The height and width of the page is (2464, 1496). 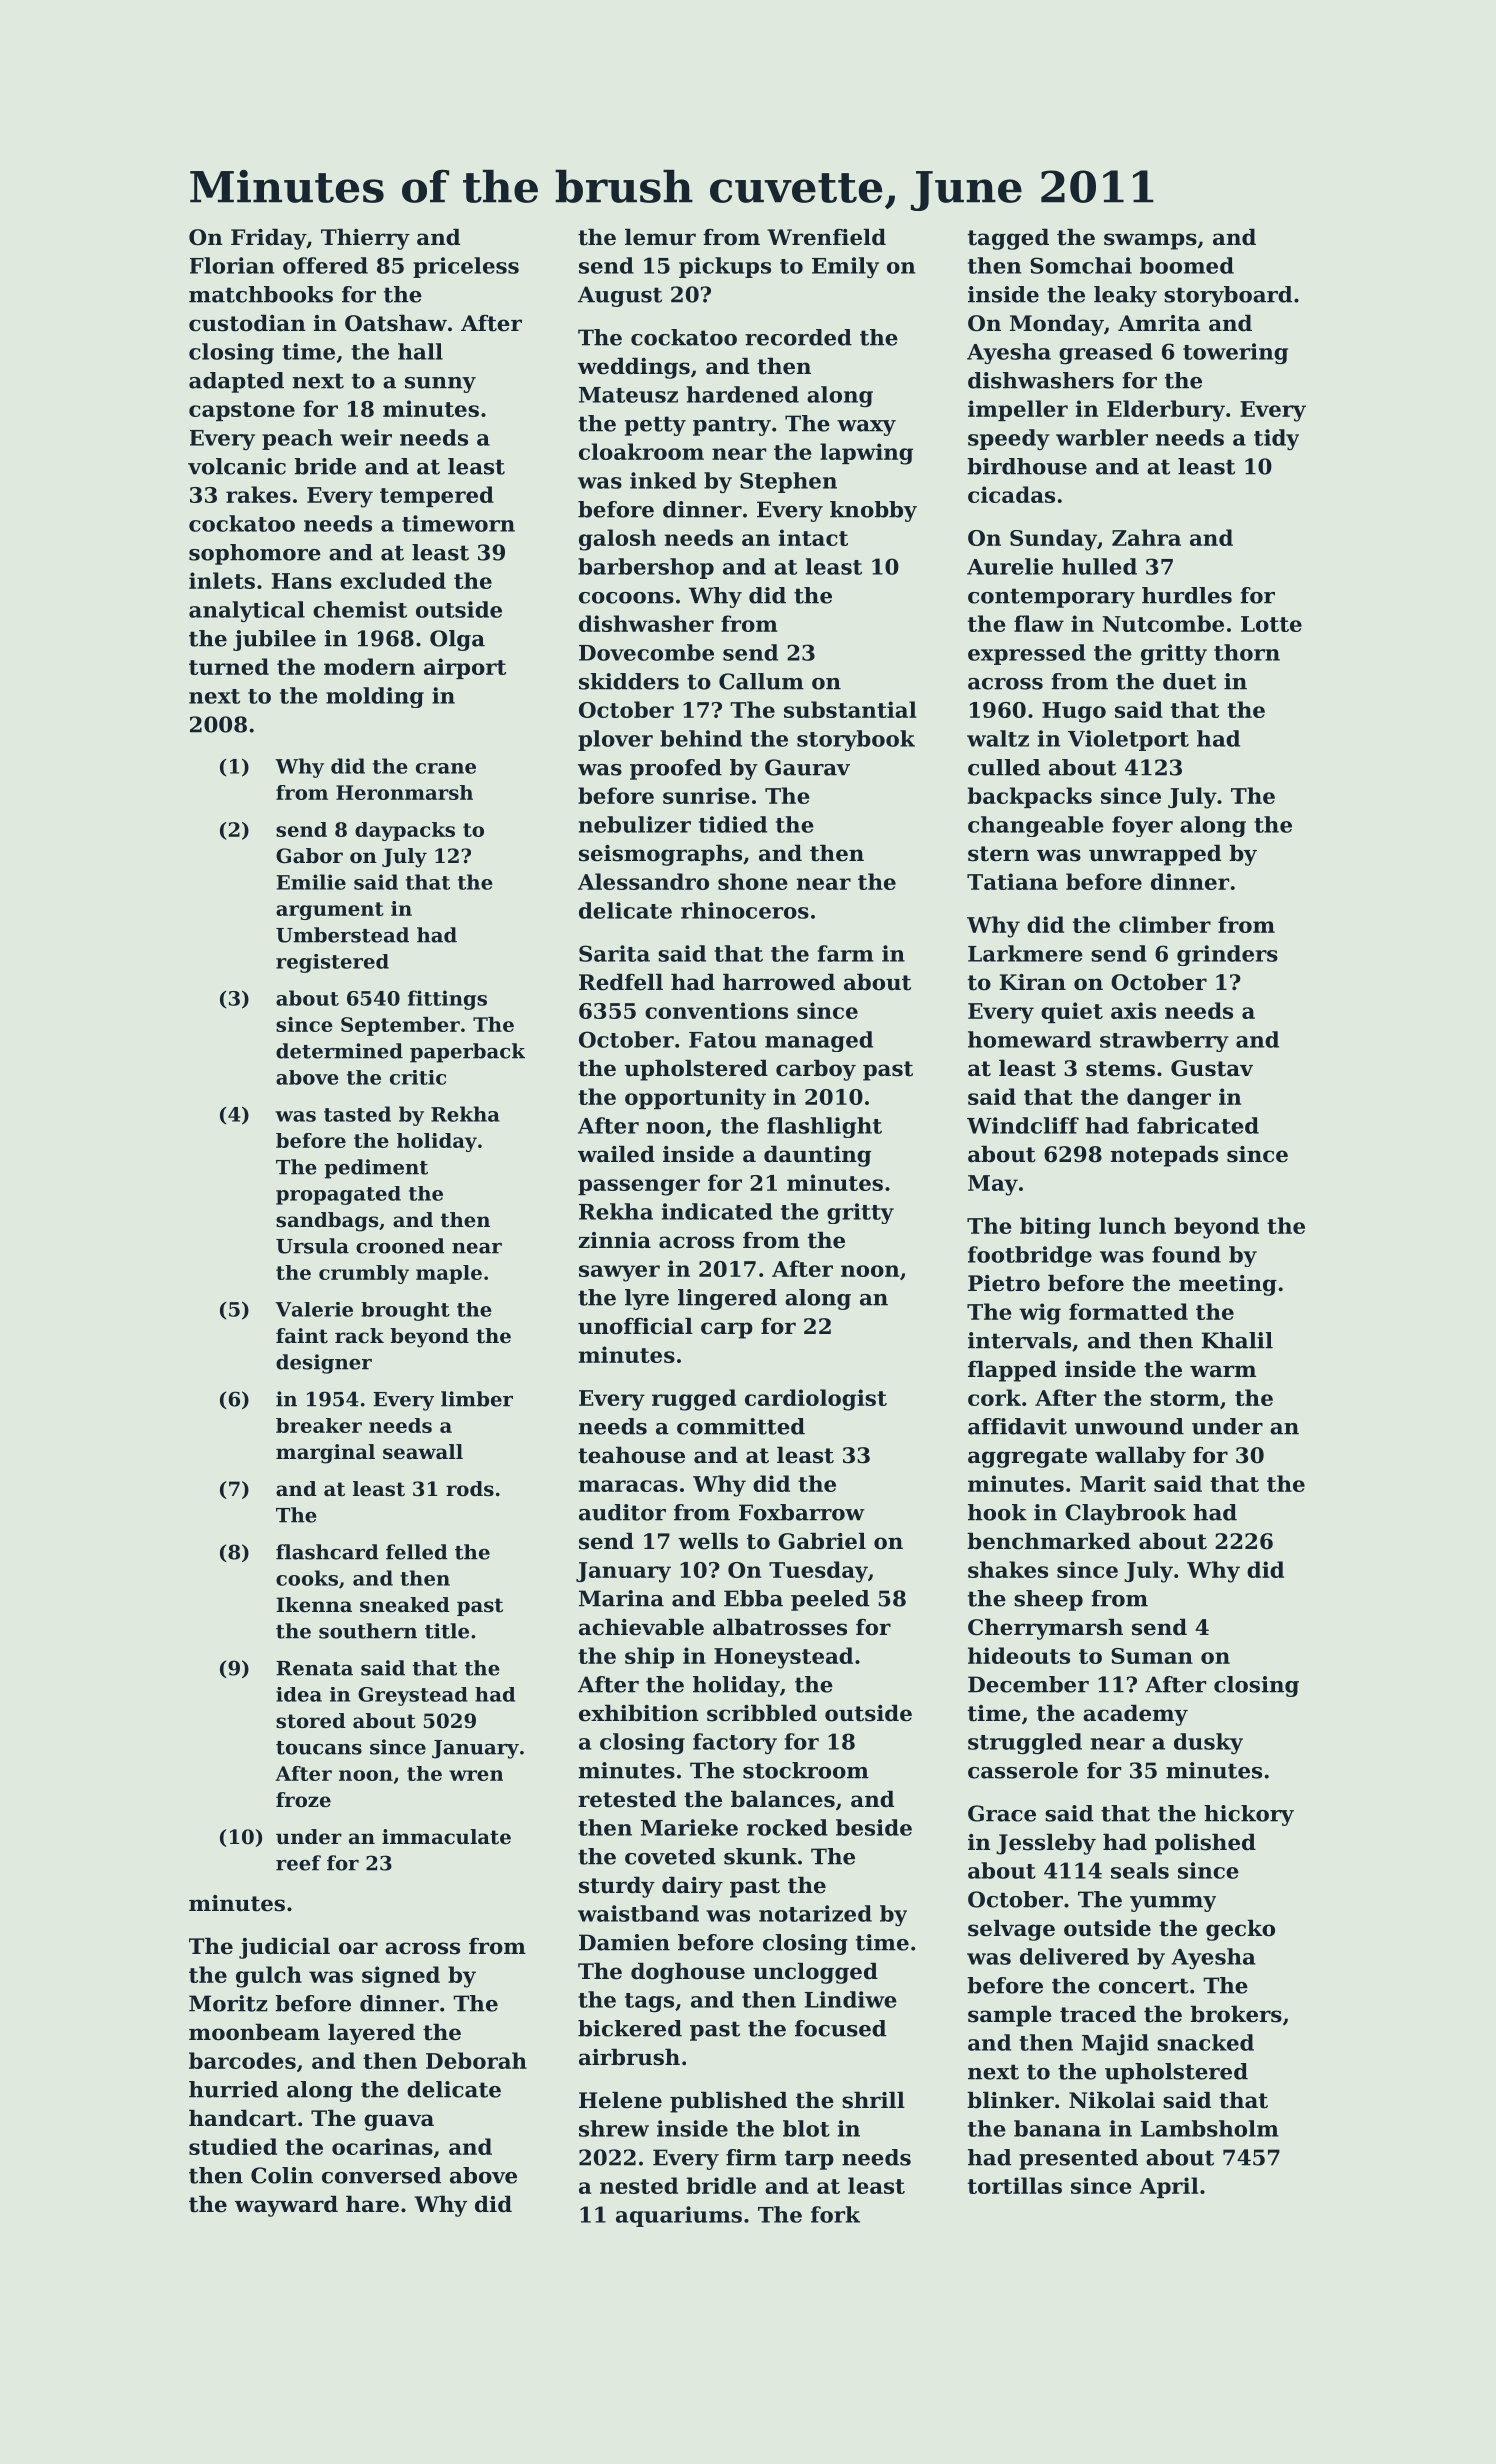 What do you see at coordinates (325, 1454) in the page?
I see `marginal` at bounding box center [325, 1454].
